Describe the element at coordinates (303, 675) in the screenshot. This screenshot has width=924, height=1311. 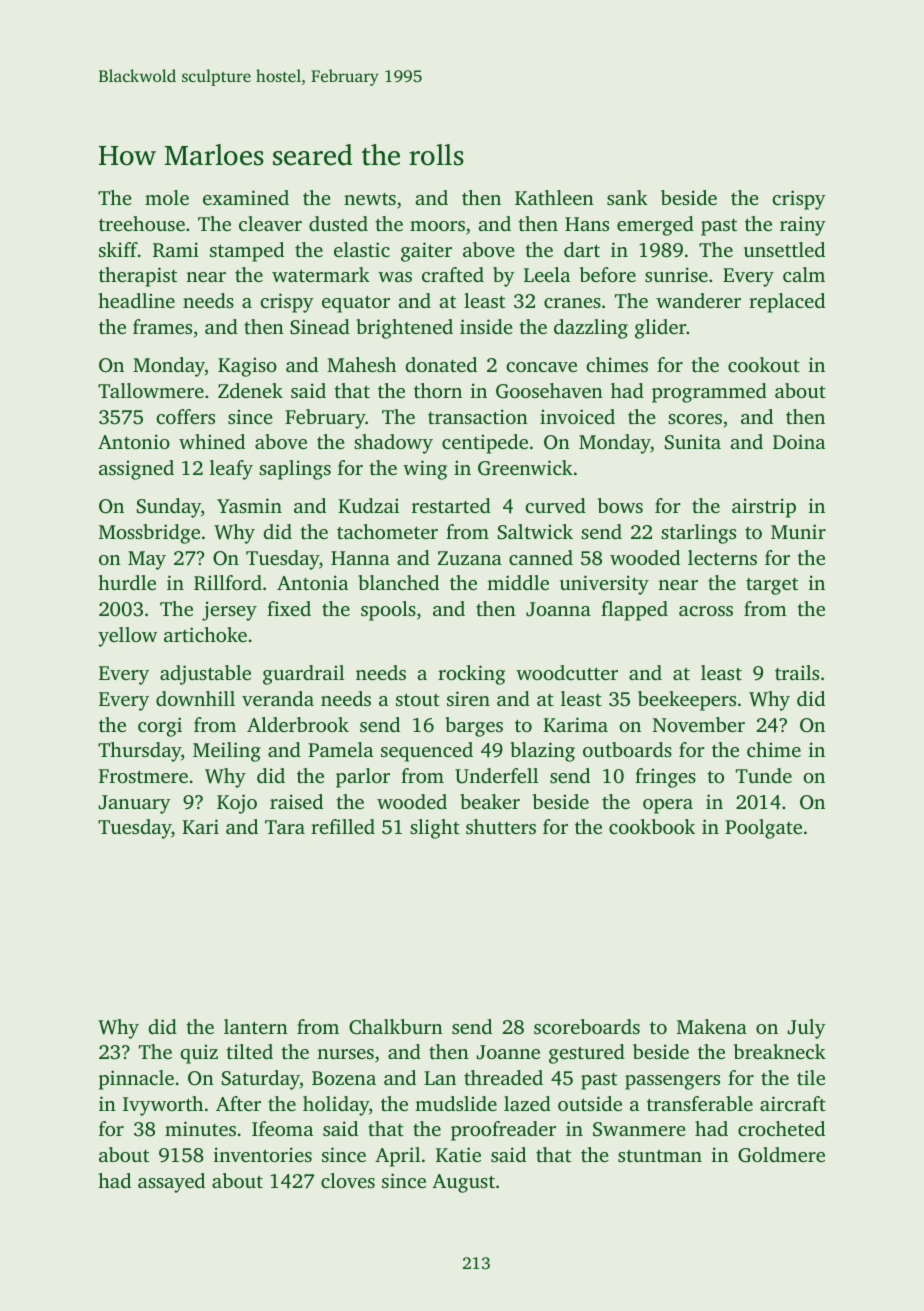
I see `guardrail` at that location.
